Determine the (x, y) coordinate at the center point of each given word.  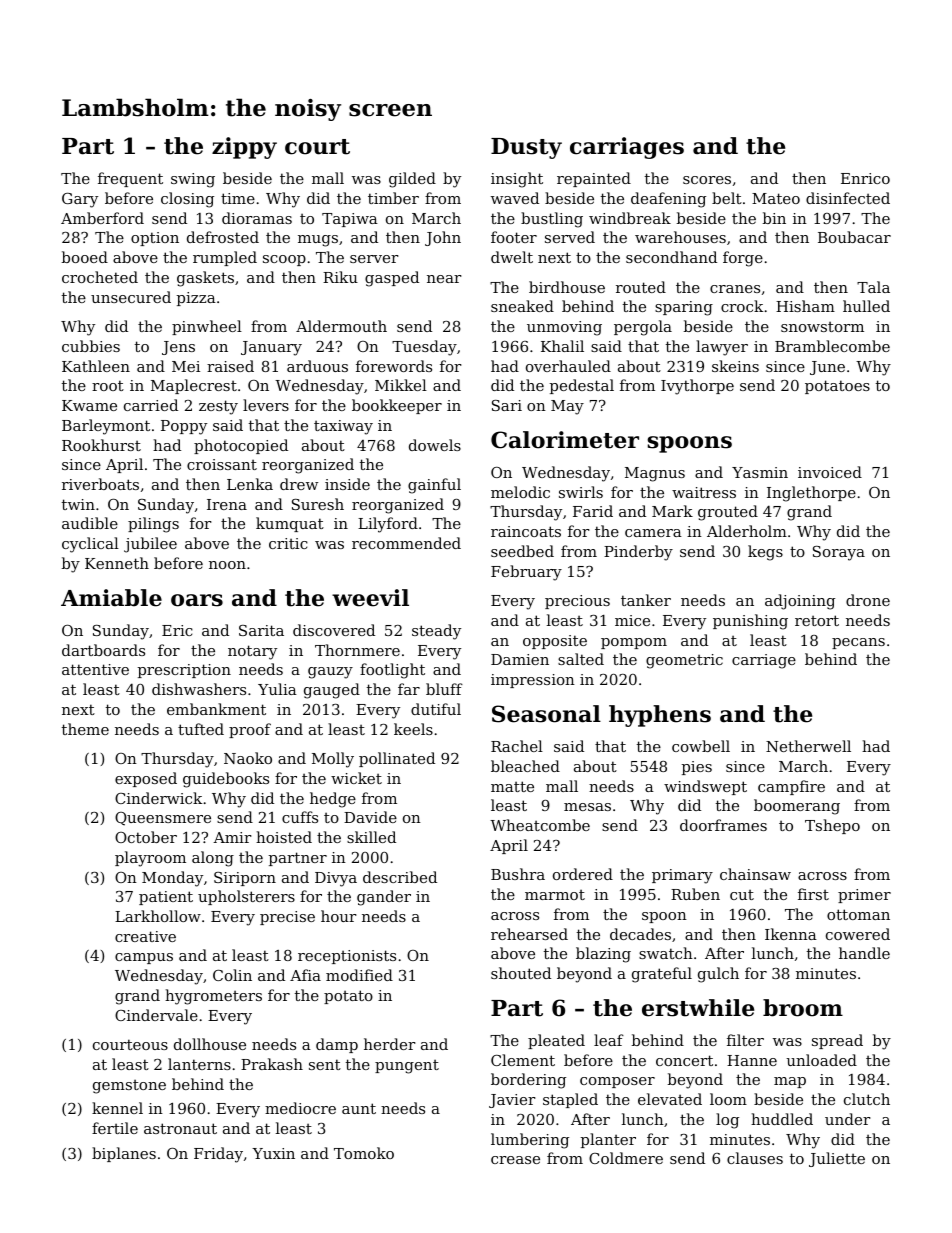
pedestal (582, 386)
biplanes (124, 1154)
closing (187, 200)
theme (85, 729)
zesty (218, 407)
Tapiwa (350, 220)
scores (707, 180)
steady (436, 632)
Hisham (805, 306)
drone (868, 600)
